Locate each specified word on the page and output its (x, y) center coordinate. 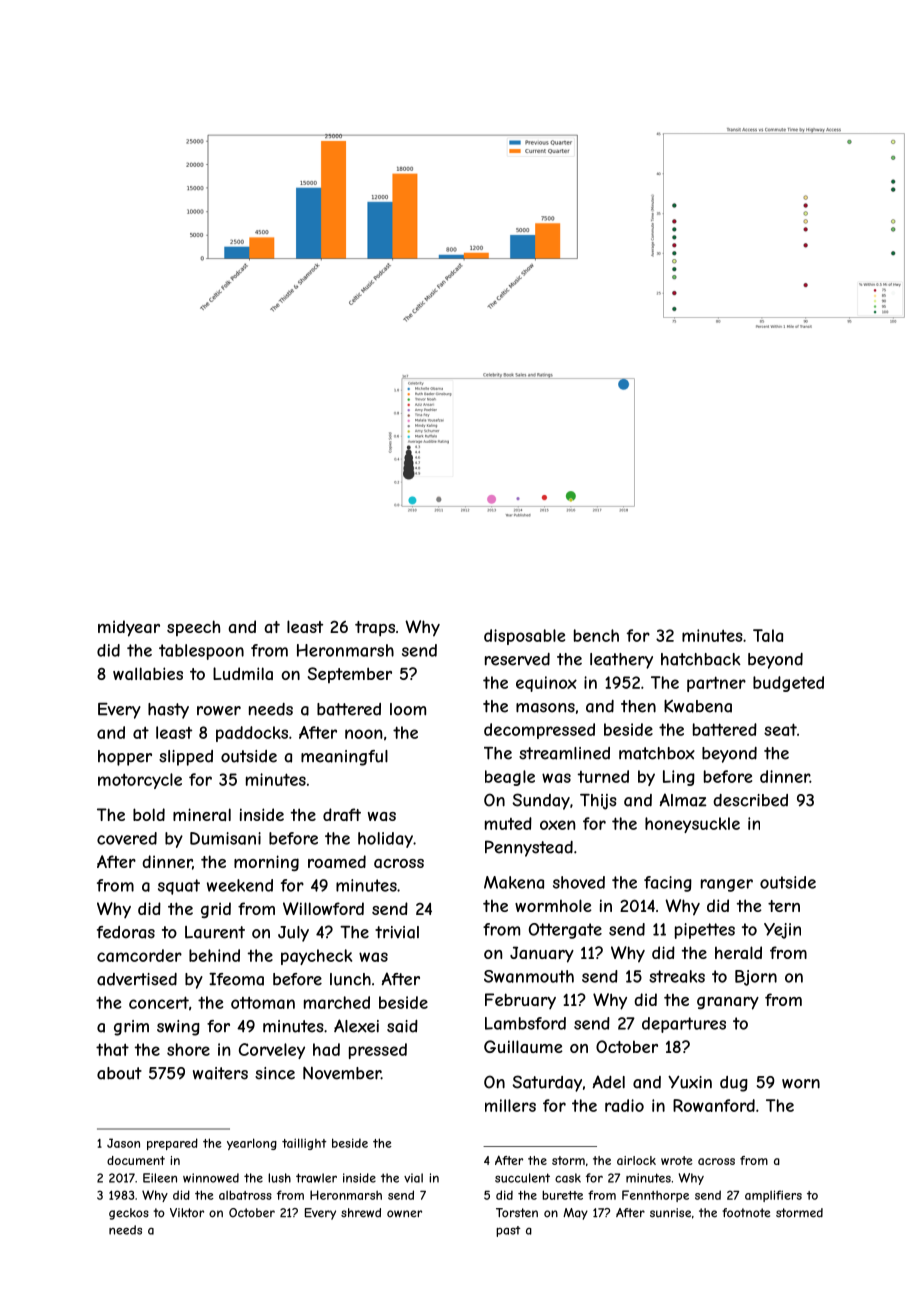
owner (404, 1214)
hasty (168, 711)
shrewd (361, 1213)
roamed (337, 861)
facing (668, 884)
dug (734, 1084)
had (326, 1049)
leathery (621, 661)
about (119, 1073)
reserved (517, 659)
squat (179, 887)
